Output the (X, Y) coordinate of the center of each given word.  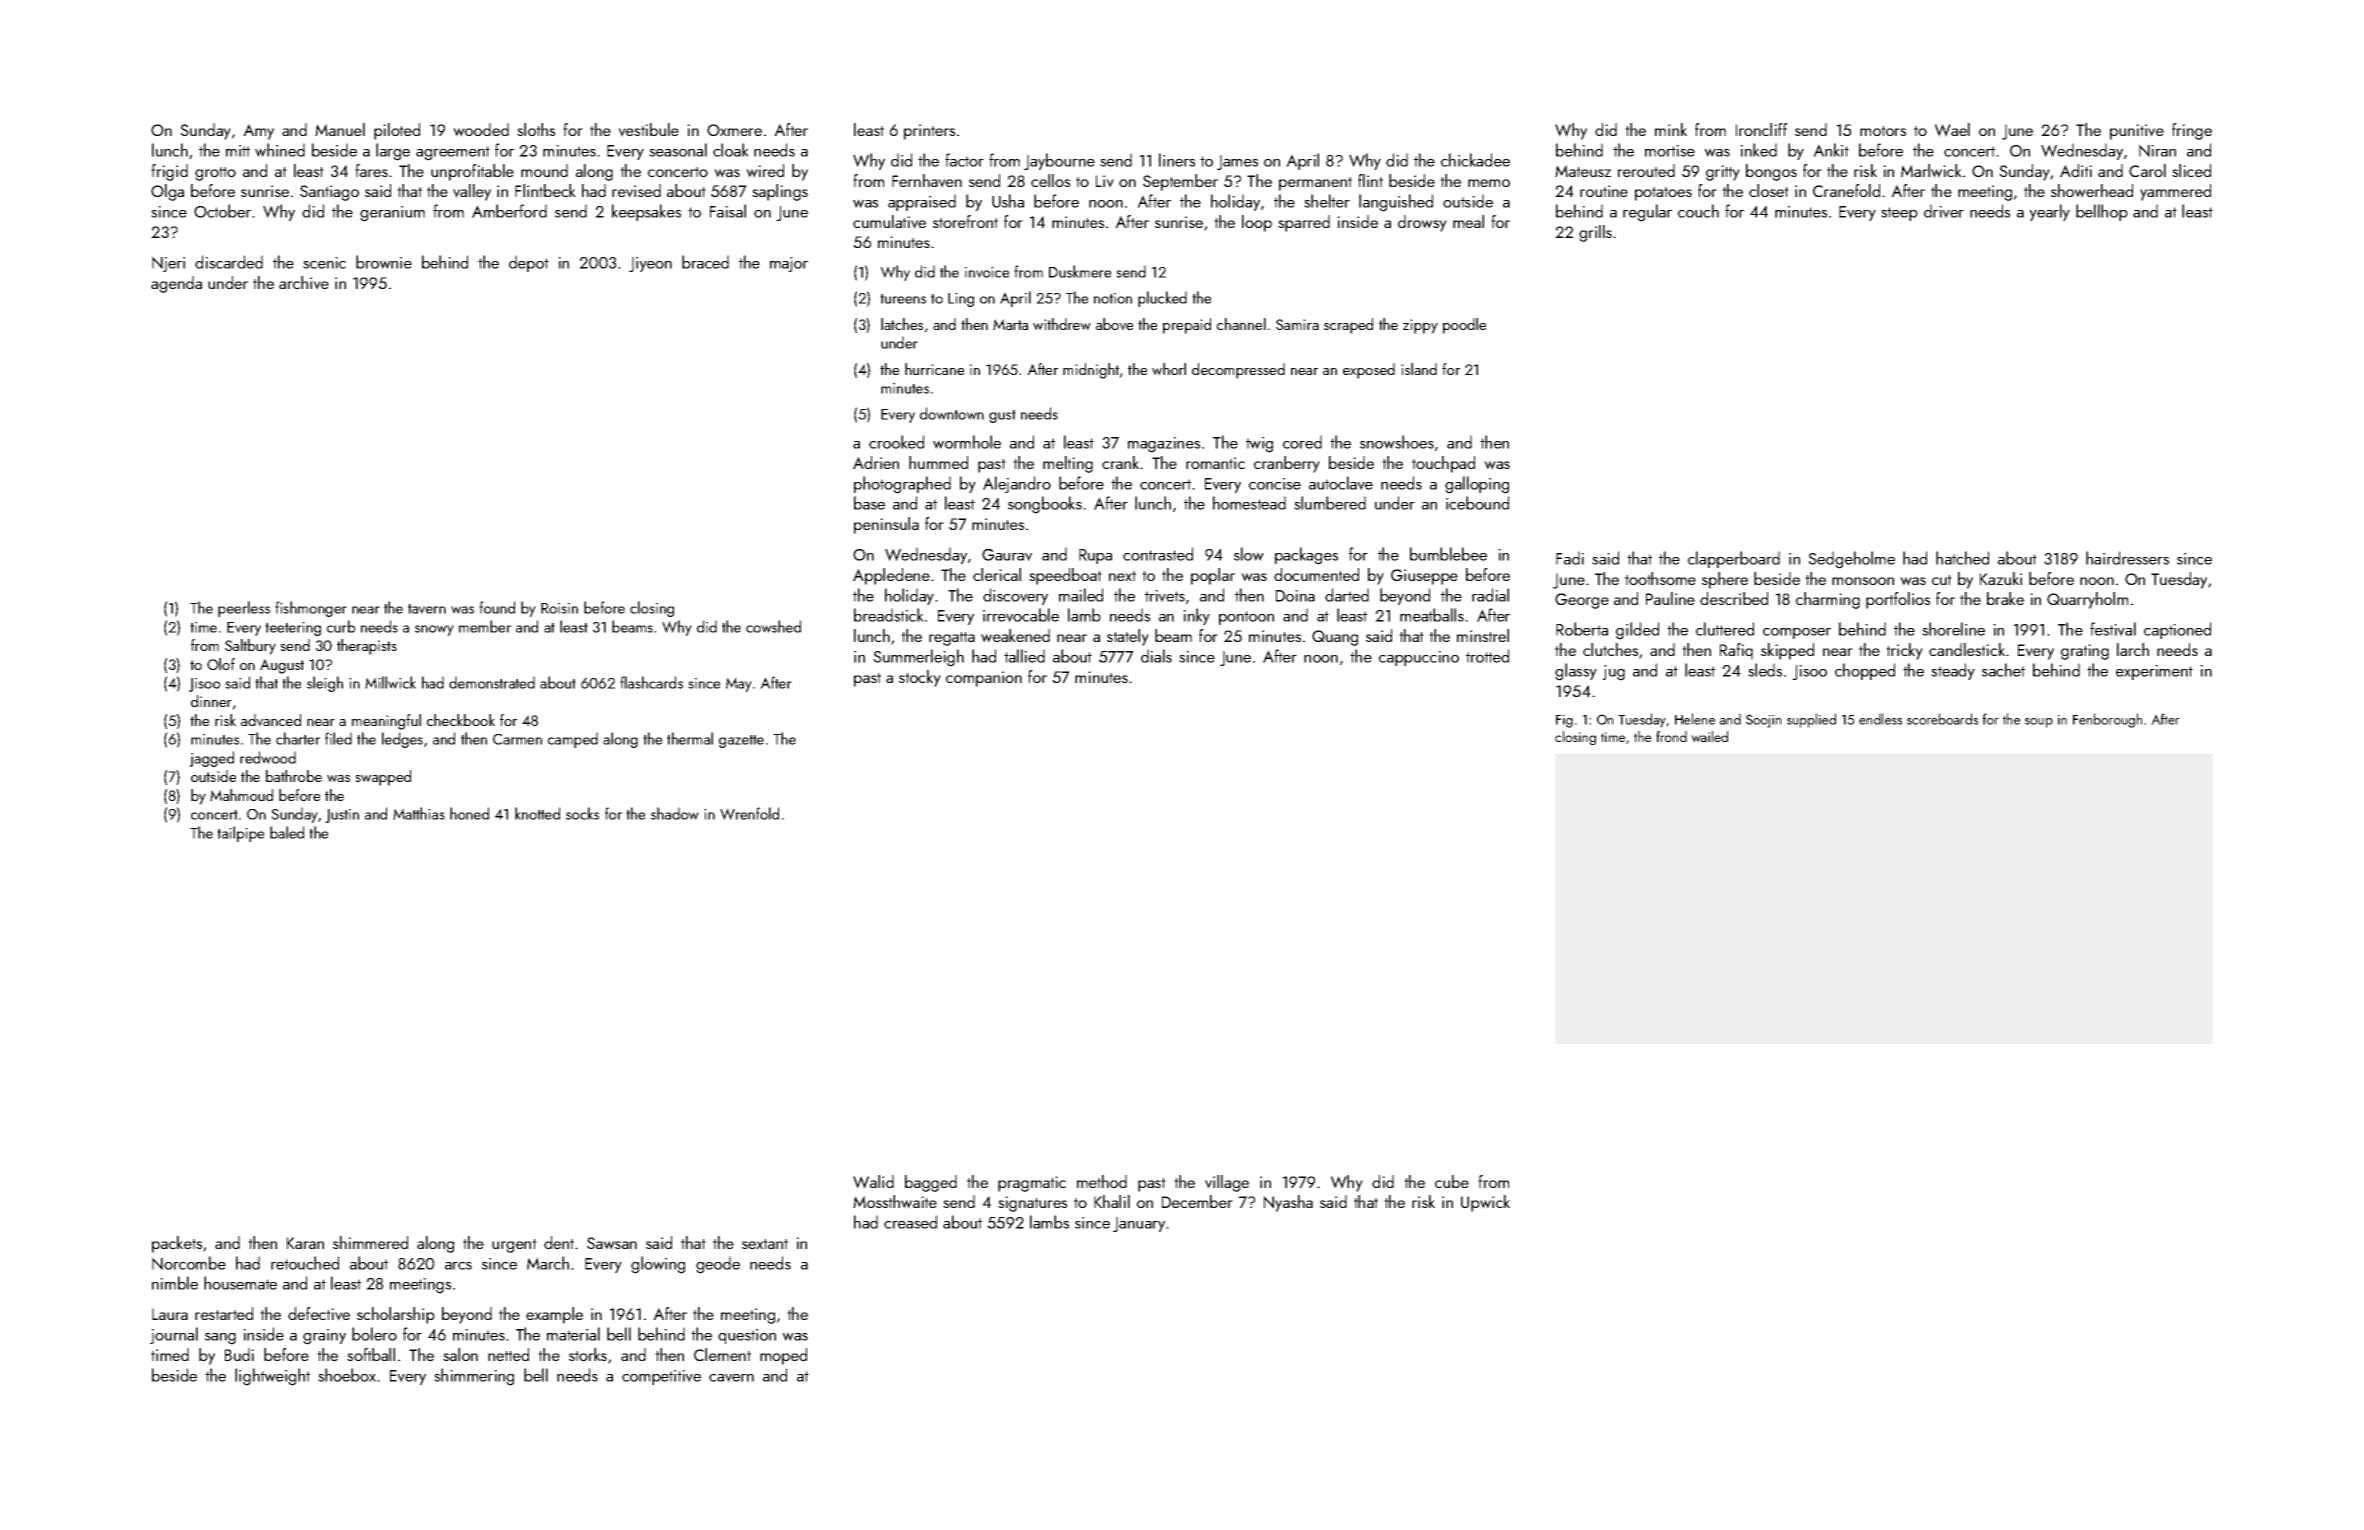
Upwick (1485, 1203)
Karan (305, 1243)
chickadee (1475, 160)
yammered (2175, 192)
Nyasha (1288, 1203)
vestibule (648, 130)
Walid (873, 1182)
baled (287, 832)
